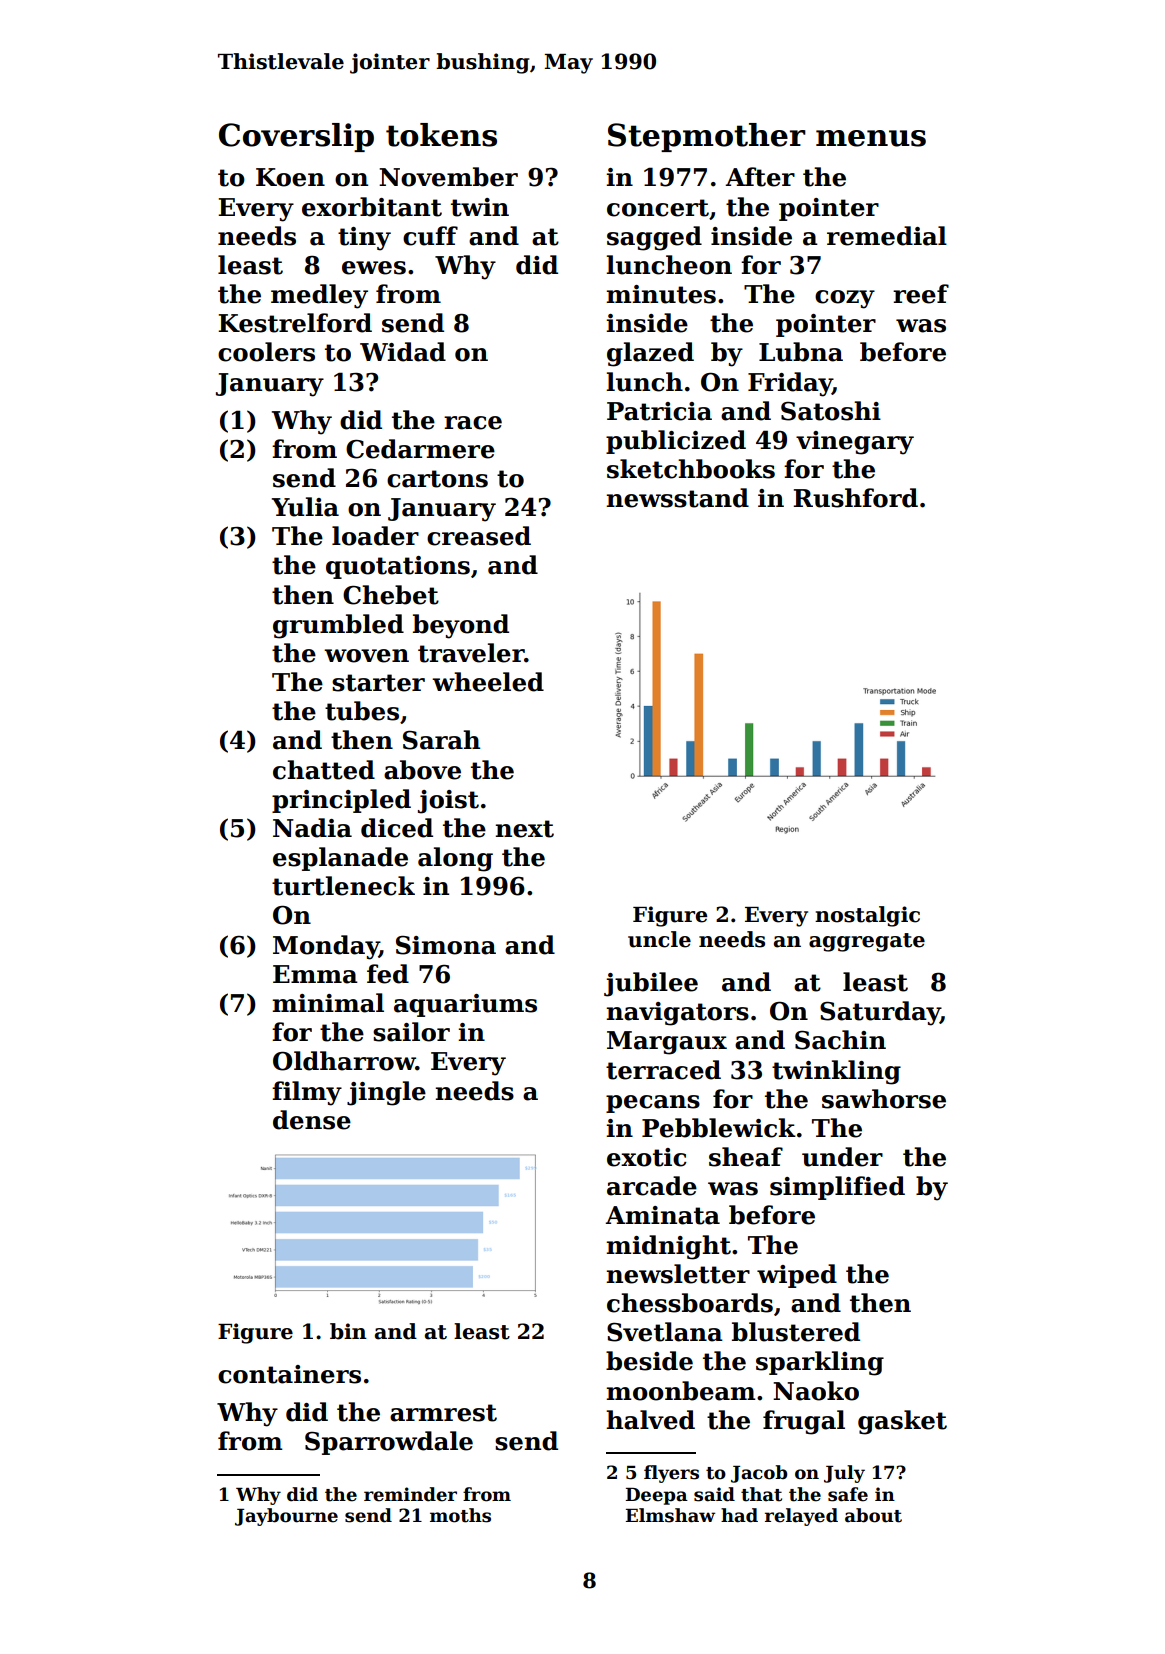 This screenshot has height=1654, width=1165. I want to click on Koen, so click(290, 177).
